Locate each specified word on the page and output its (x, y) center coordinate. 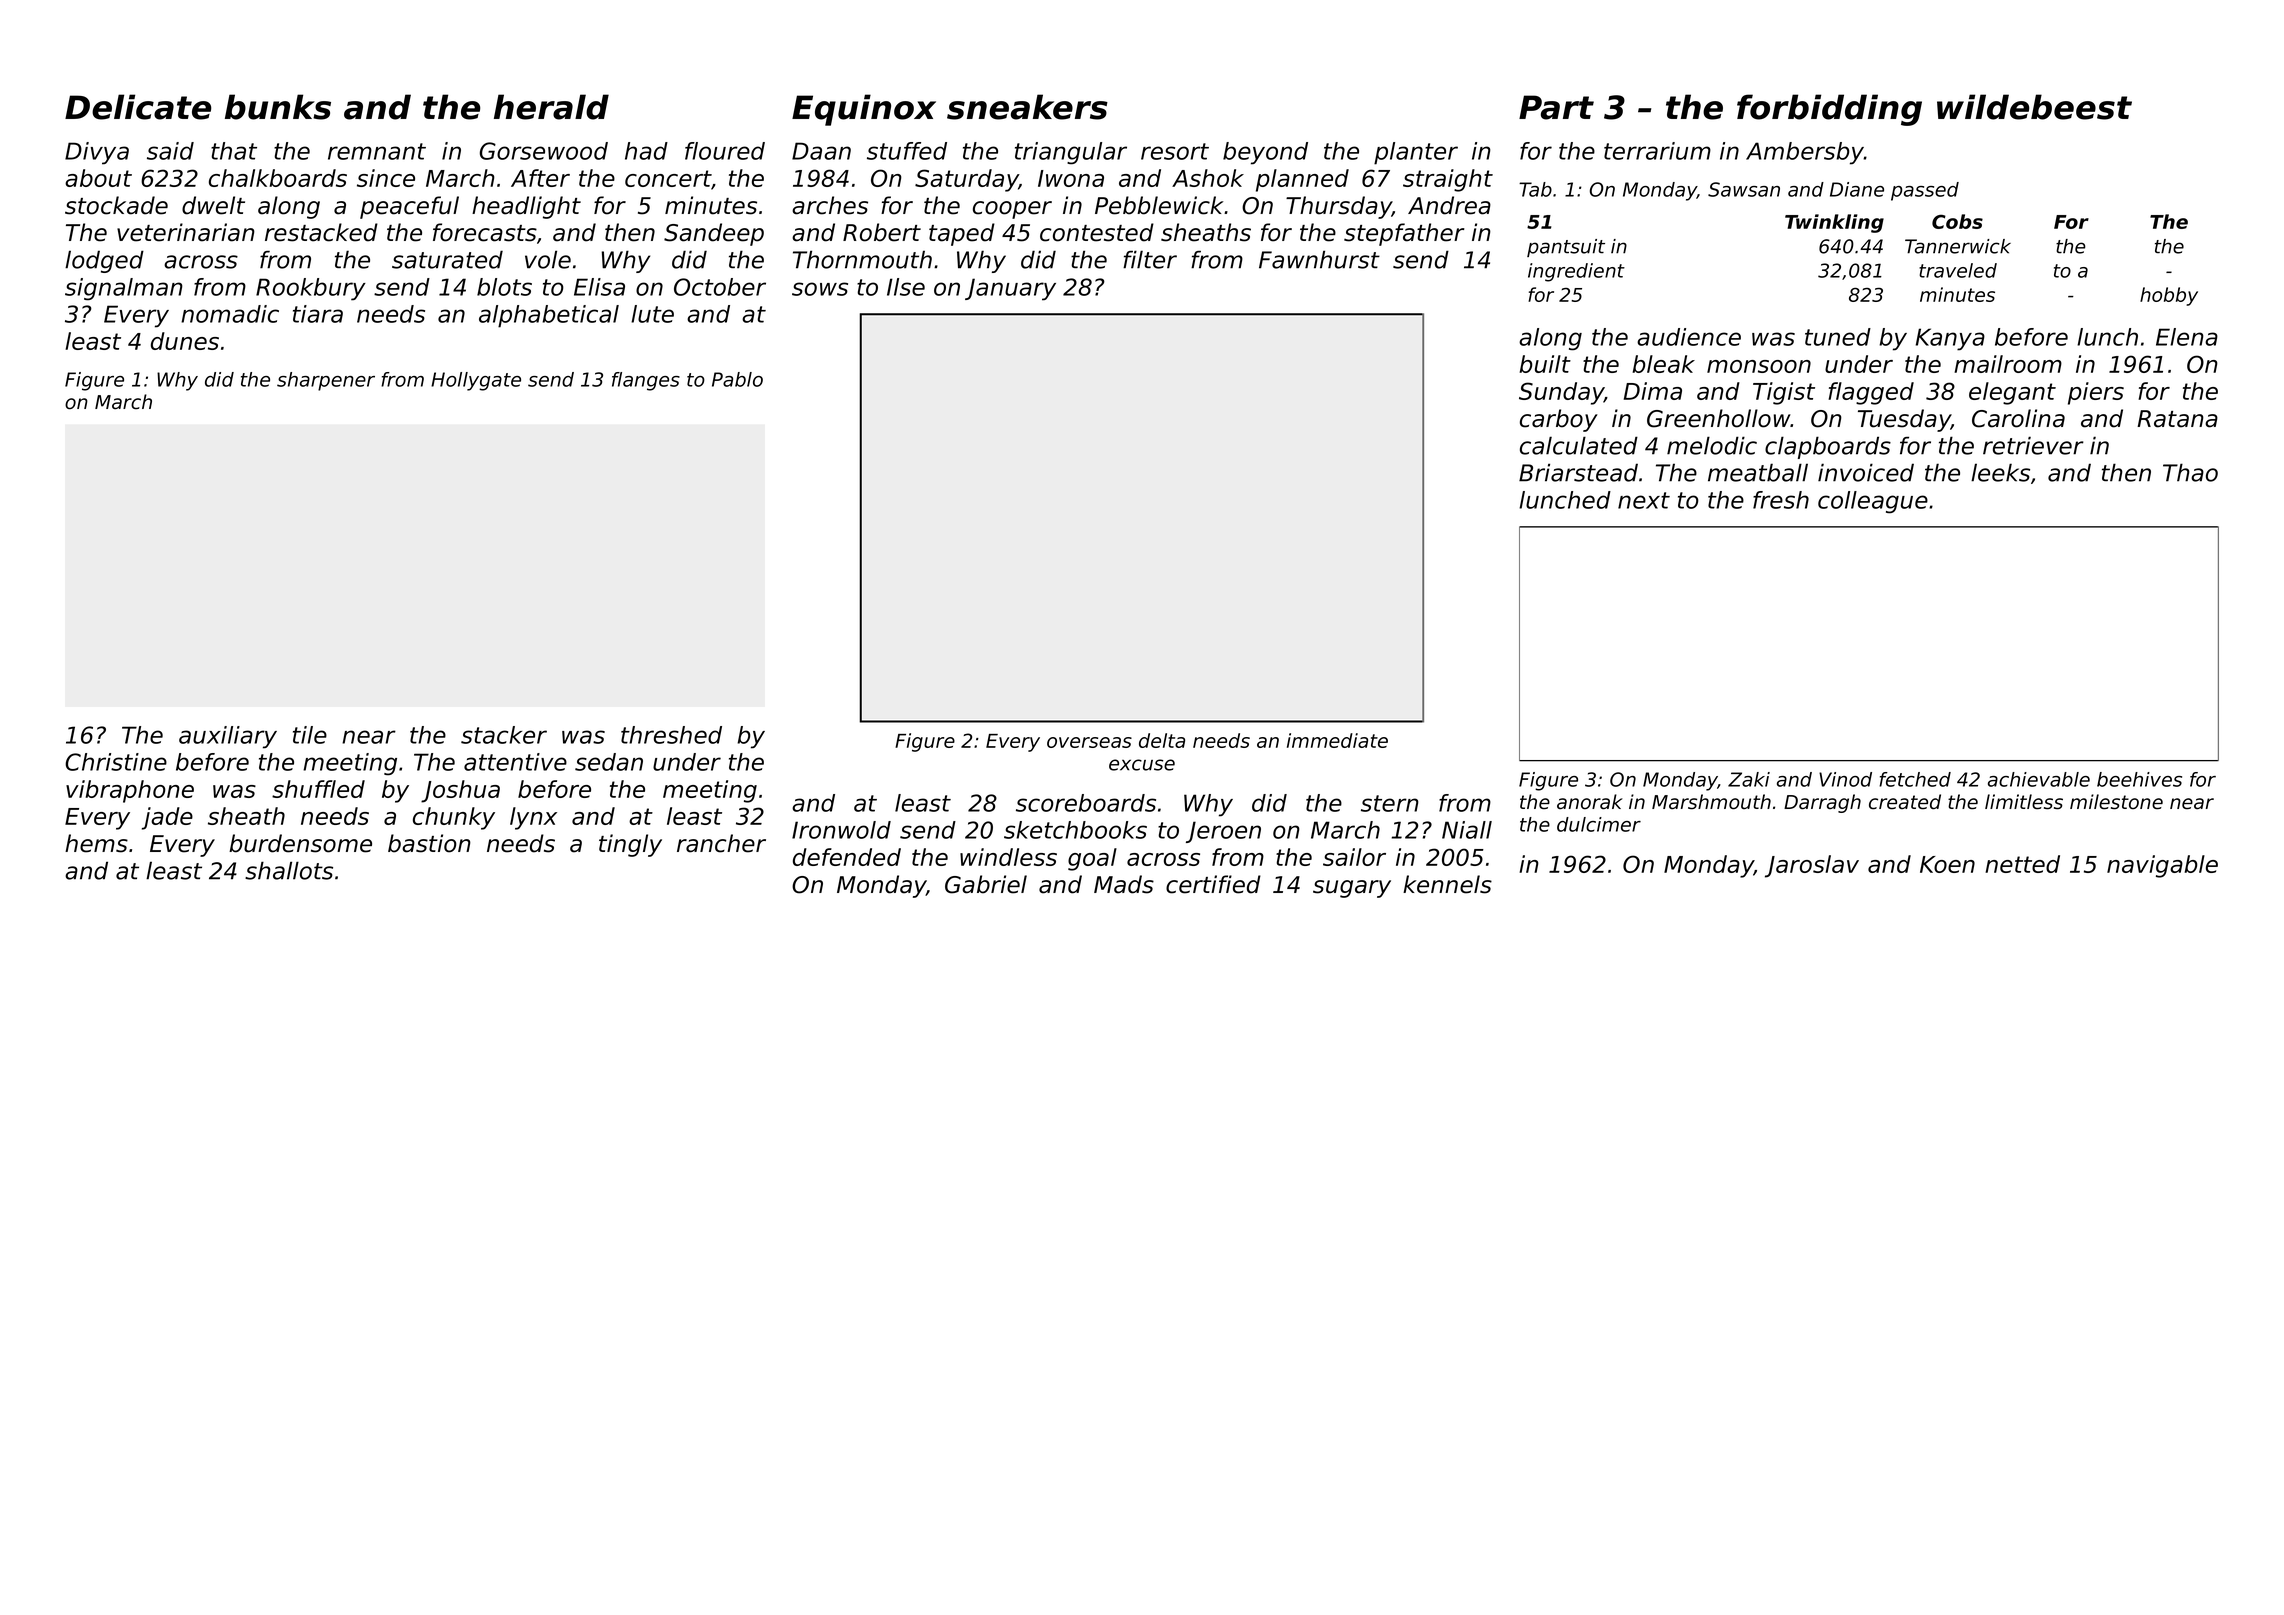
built (1545, 364)
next (1644, 500)
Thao (2190, 472)
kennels (1447, 884)
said (170, 151)
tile (310, 735)
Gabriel (986, 884)
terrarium (1657, 151)
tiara (318, 314)
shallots (289, 870)
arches (830, 205)
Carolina (2018, 418)
